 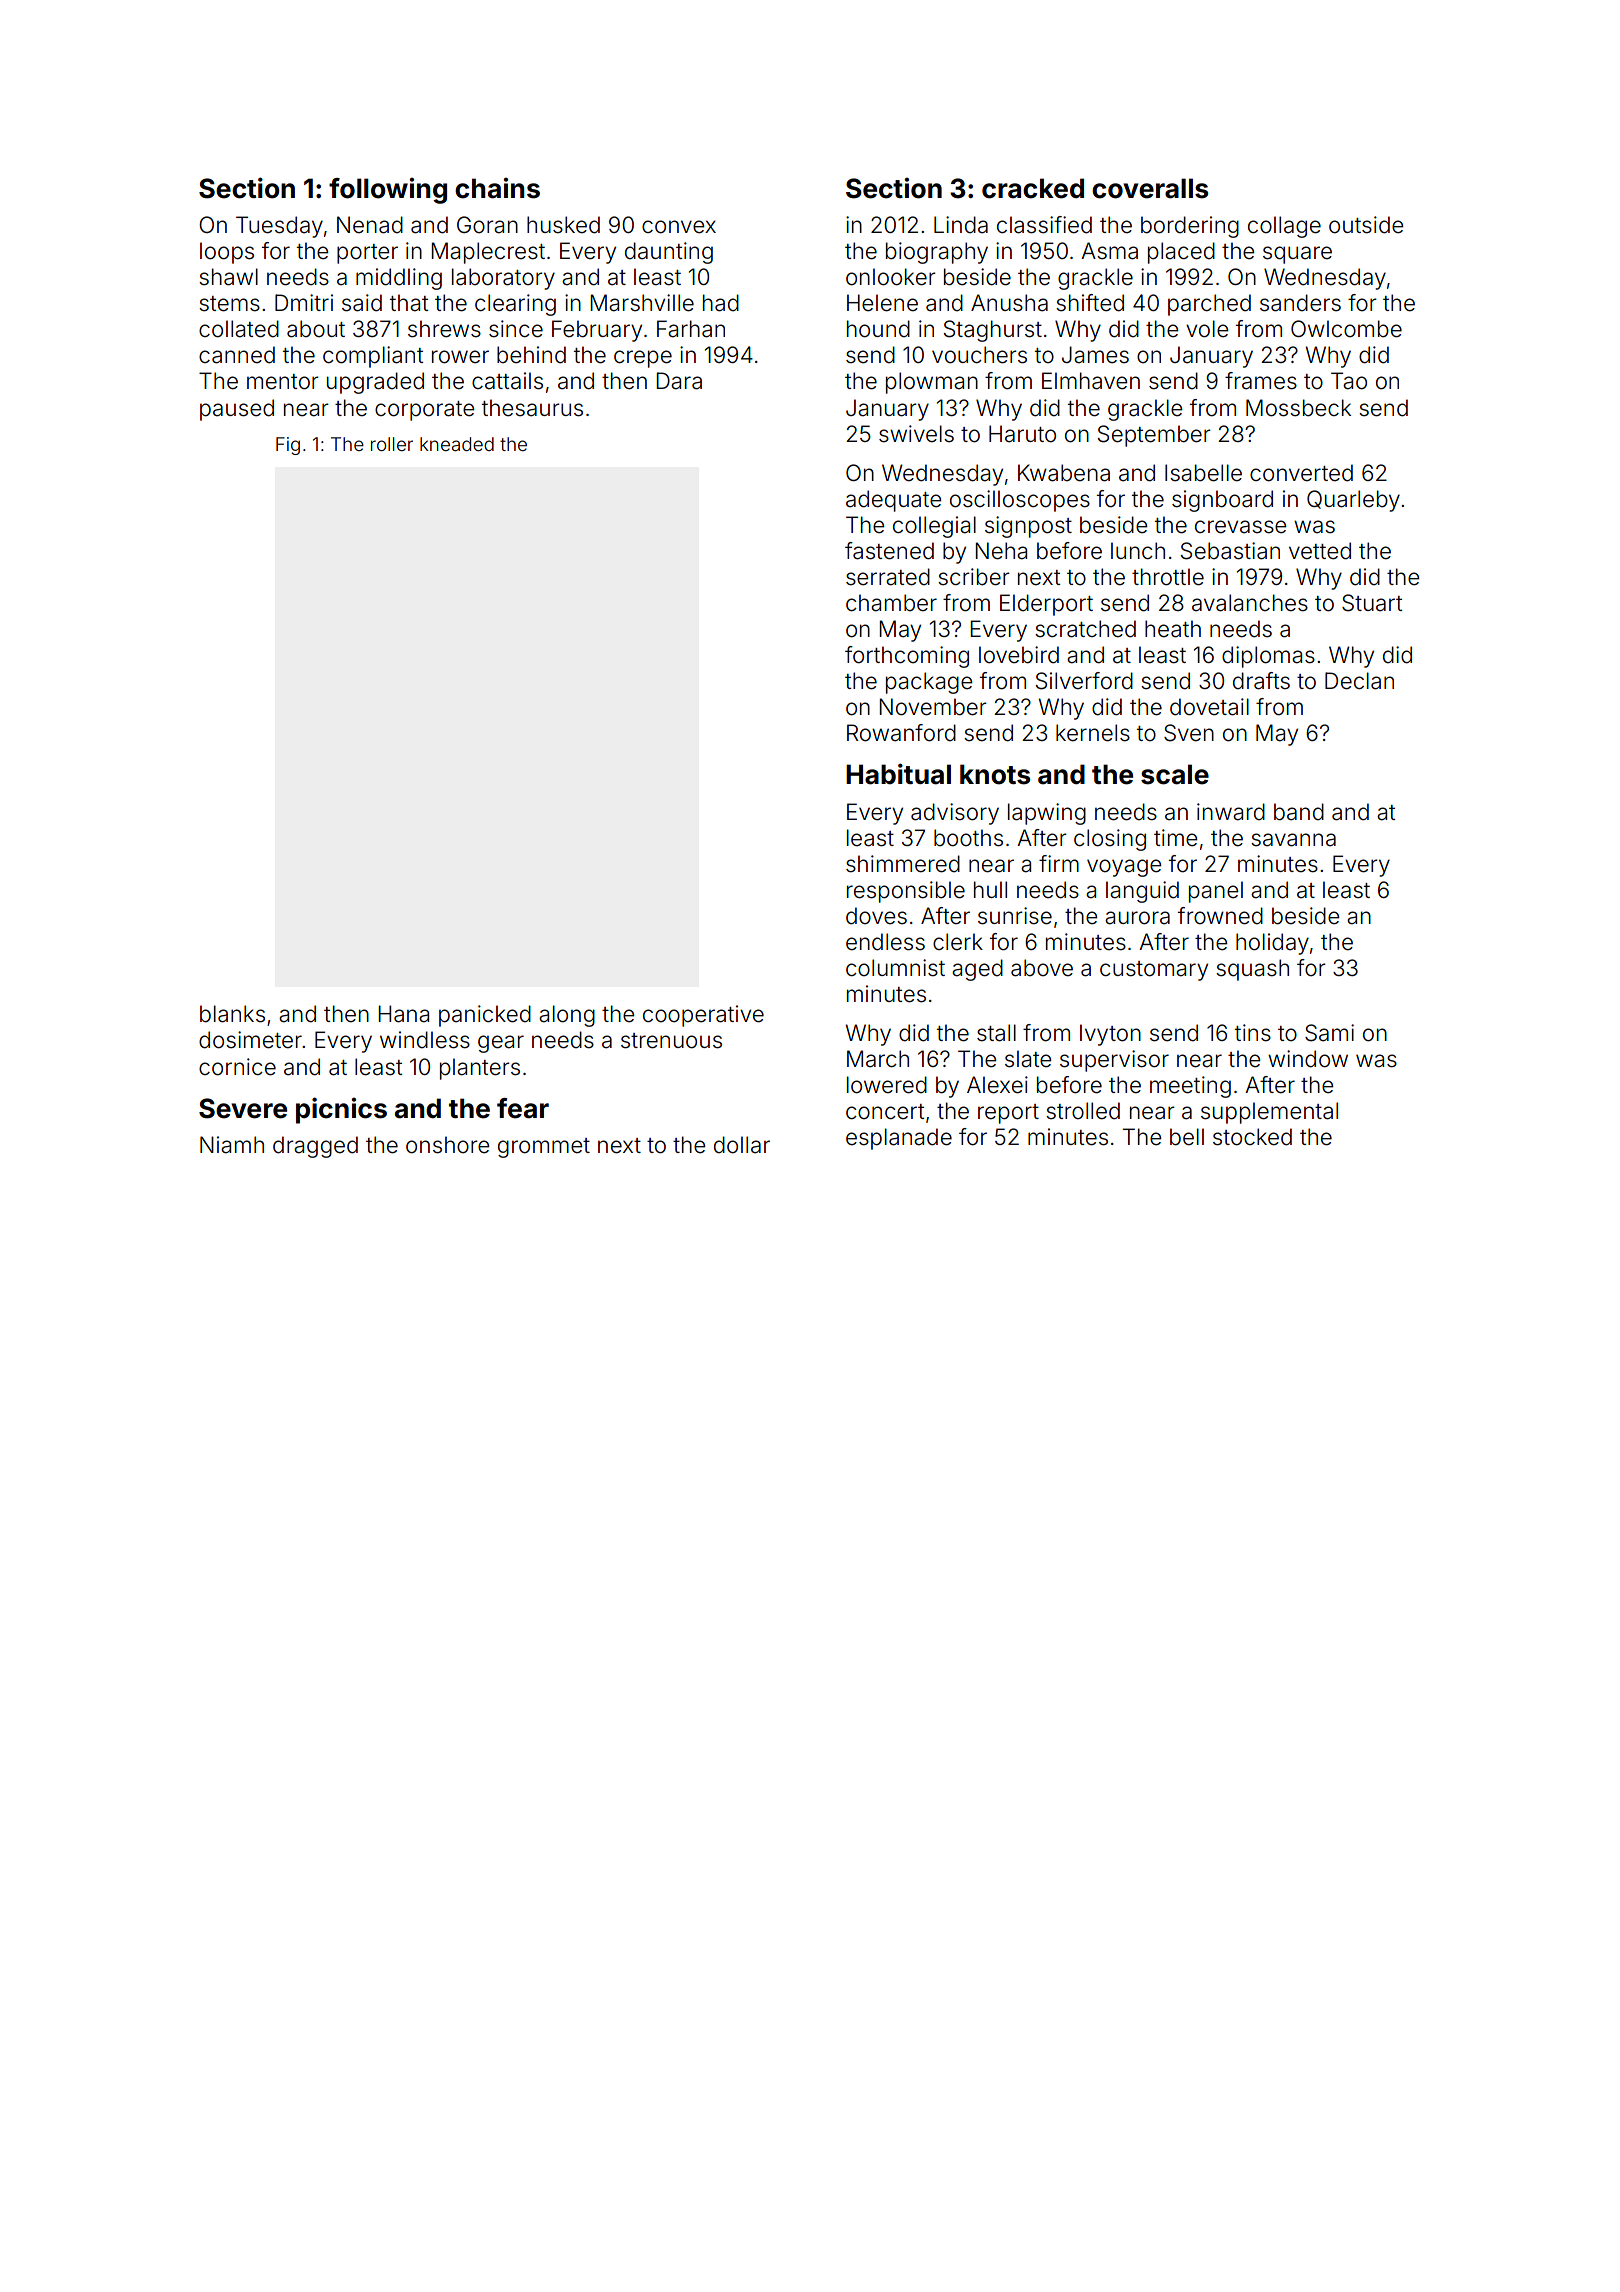 What do you see at coordinates (388, 190) in the document?
I see `following` at bounding box center [388, 190].
